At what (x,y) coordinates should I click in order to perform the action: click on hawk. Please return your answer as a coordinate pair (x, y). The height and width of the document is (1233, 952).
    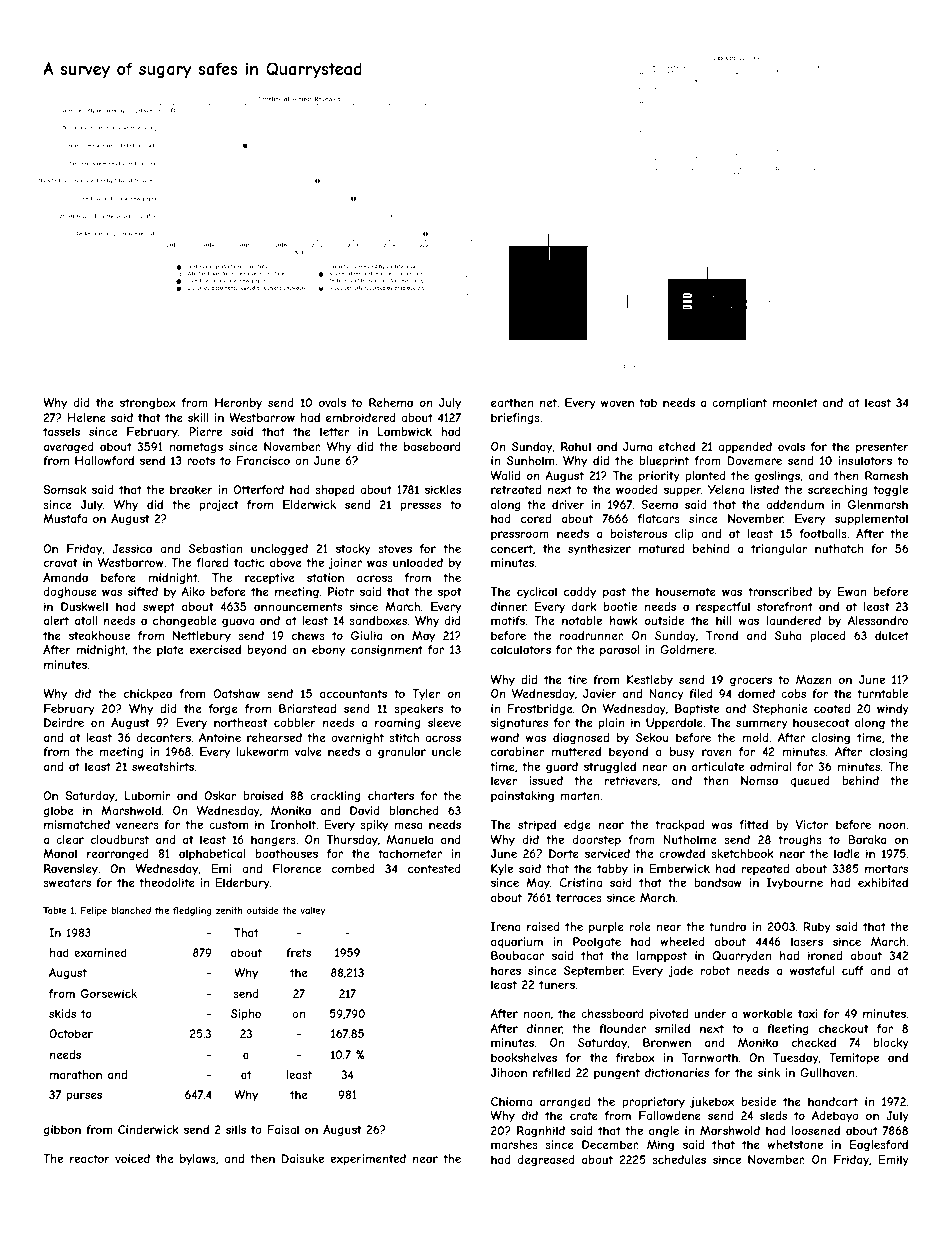
    Looking at the image, I should click on (624, 620).
